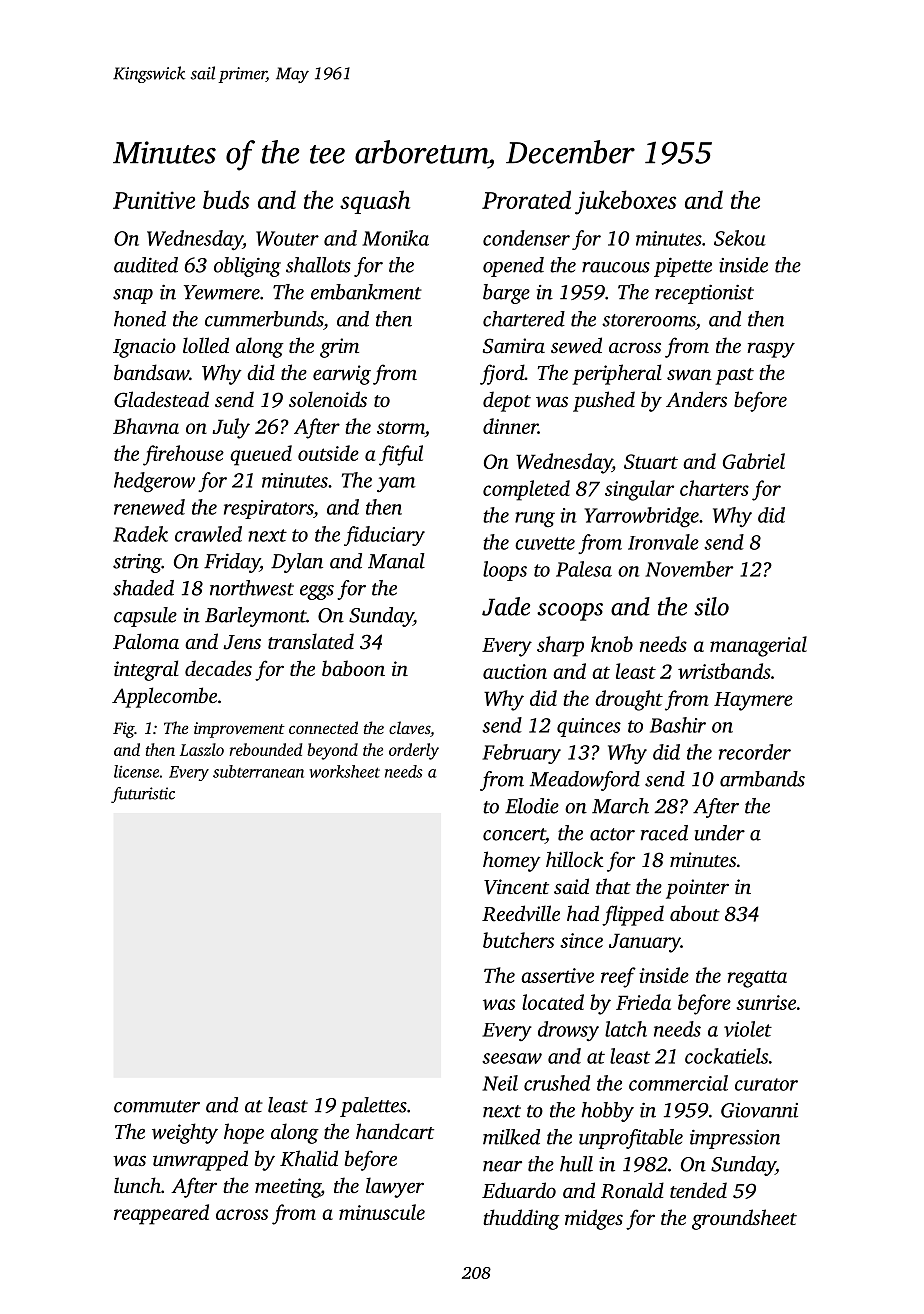 This screenshot has height=1314, width=924. What do you see at coordinates (396, 561) in the screenshot?
I see `Manal` at bounding box center [396, 561].
